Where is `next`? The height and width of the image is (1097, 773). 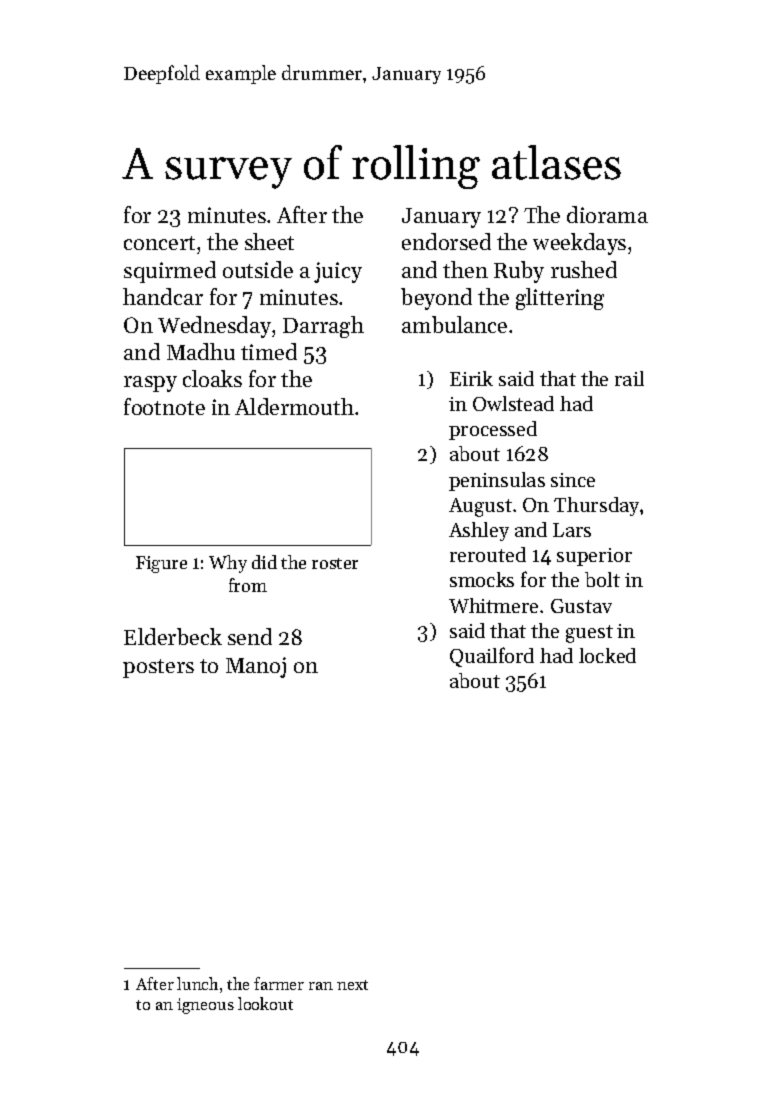 next is located at coordinates (352, 985).
